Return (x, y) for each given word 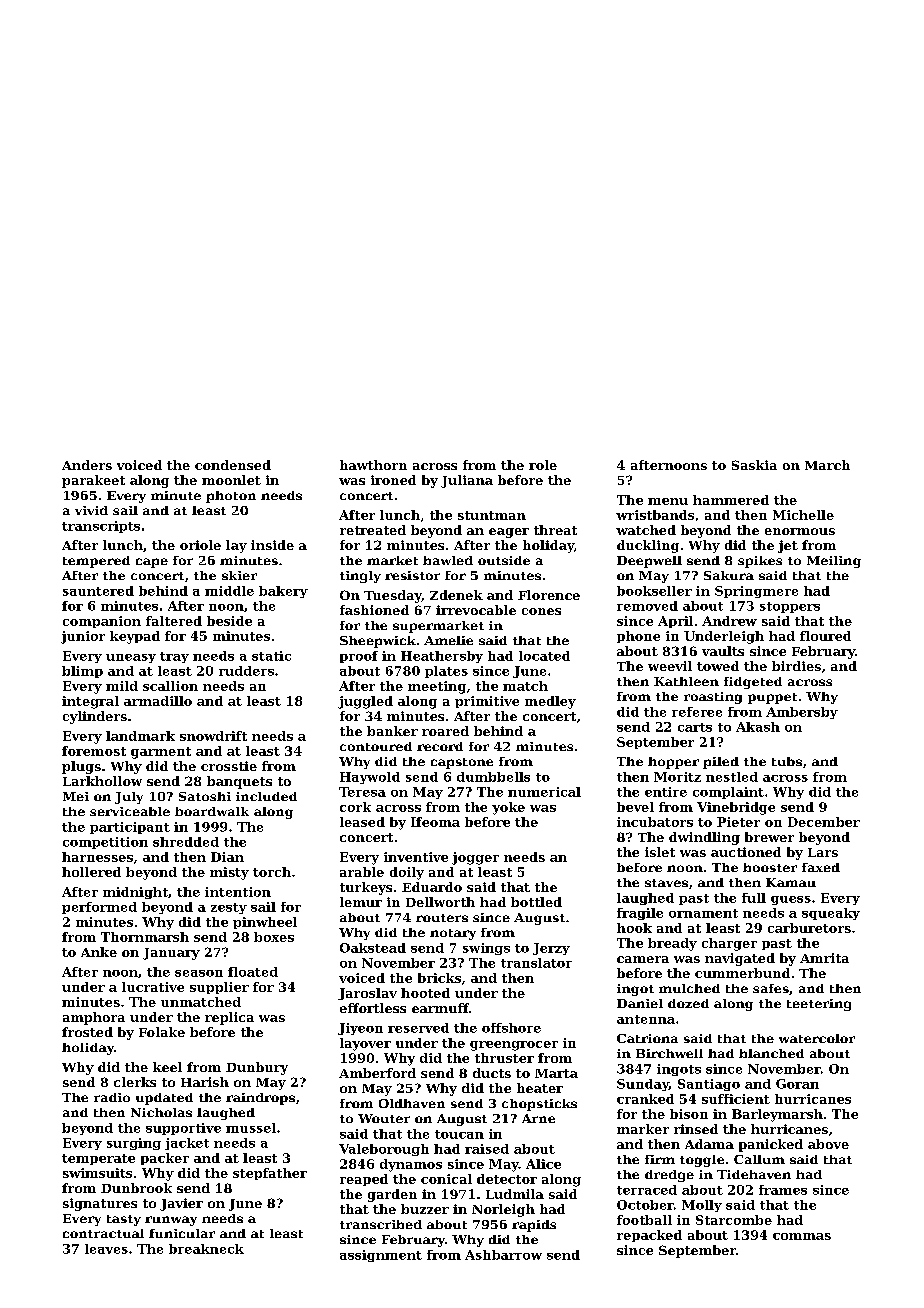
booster (770, 867)
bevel (635, 807)
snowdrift (213, 736)
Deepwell (649, 562)
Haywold (370, 778)
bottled (536, 902)
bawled (448, 560)
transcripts (101, 527)
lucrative (153, 987)
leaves (106, 1249)
